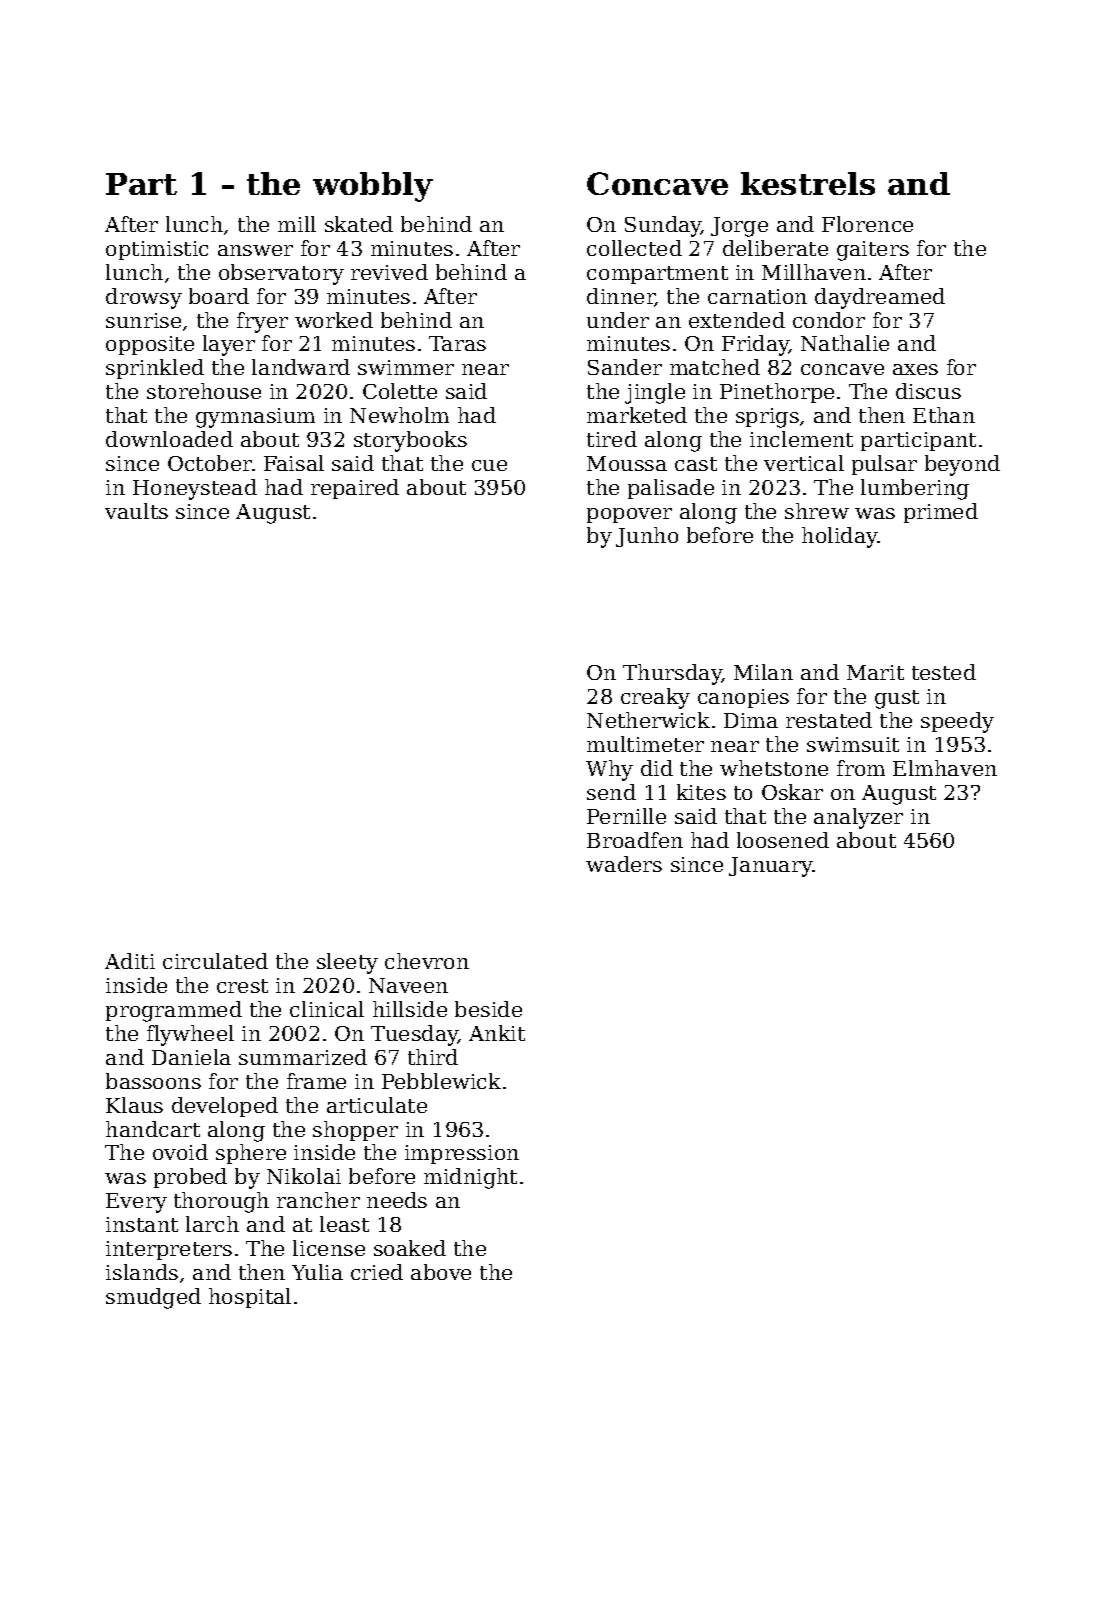 The image size is (1115, 1615). Describe the element at coordinates (701, 792) in the image. I see `kites` at that location.
